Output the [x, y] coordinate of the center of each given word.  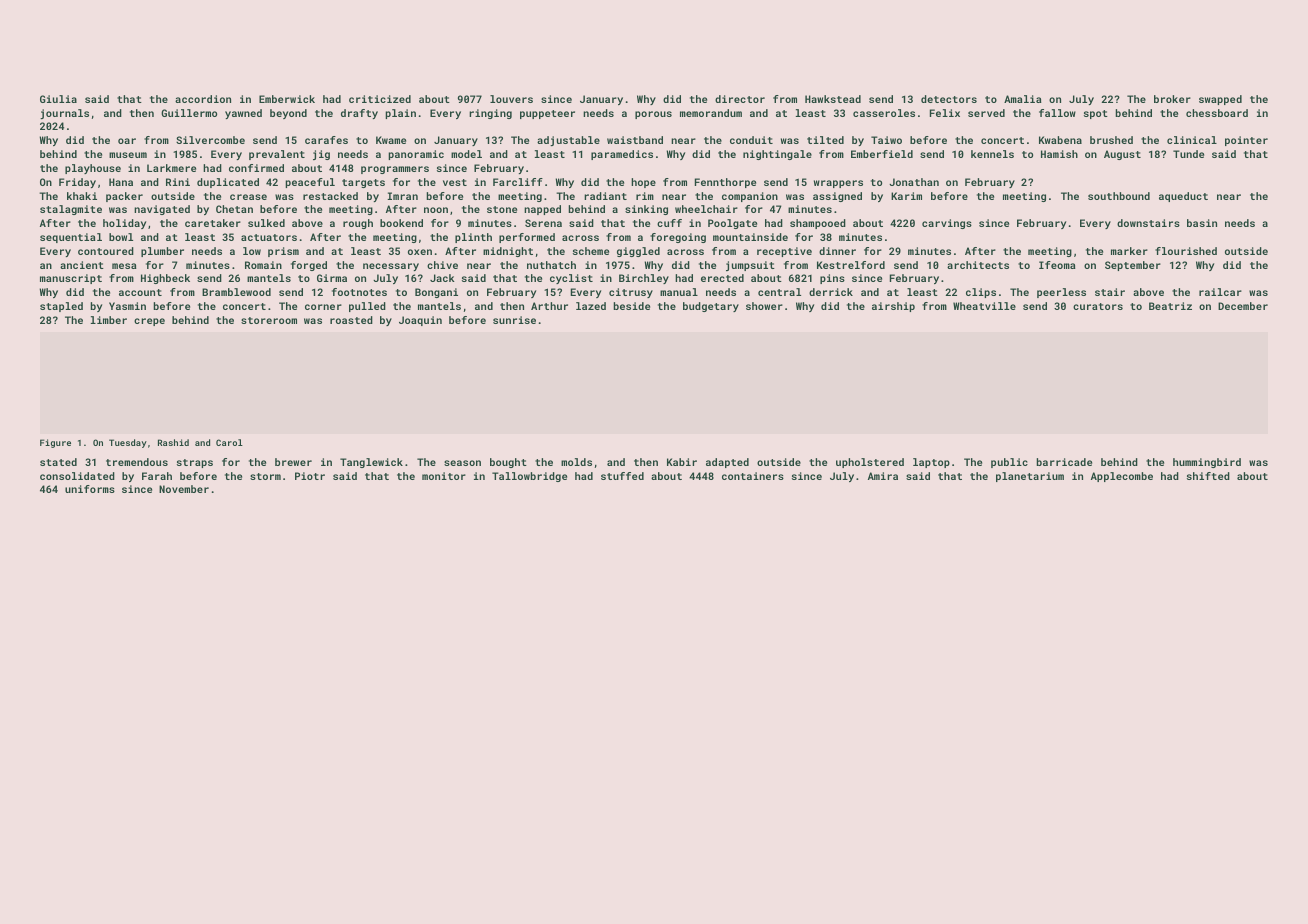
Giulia [58, 99]
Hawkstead [833, 99]
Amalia [1023, 99]
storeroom [269, 320]
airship [893, 307]
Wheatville [984, 306]
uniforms [90, 489]
